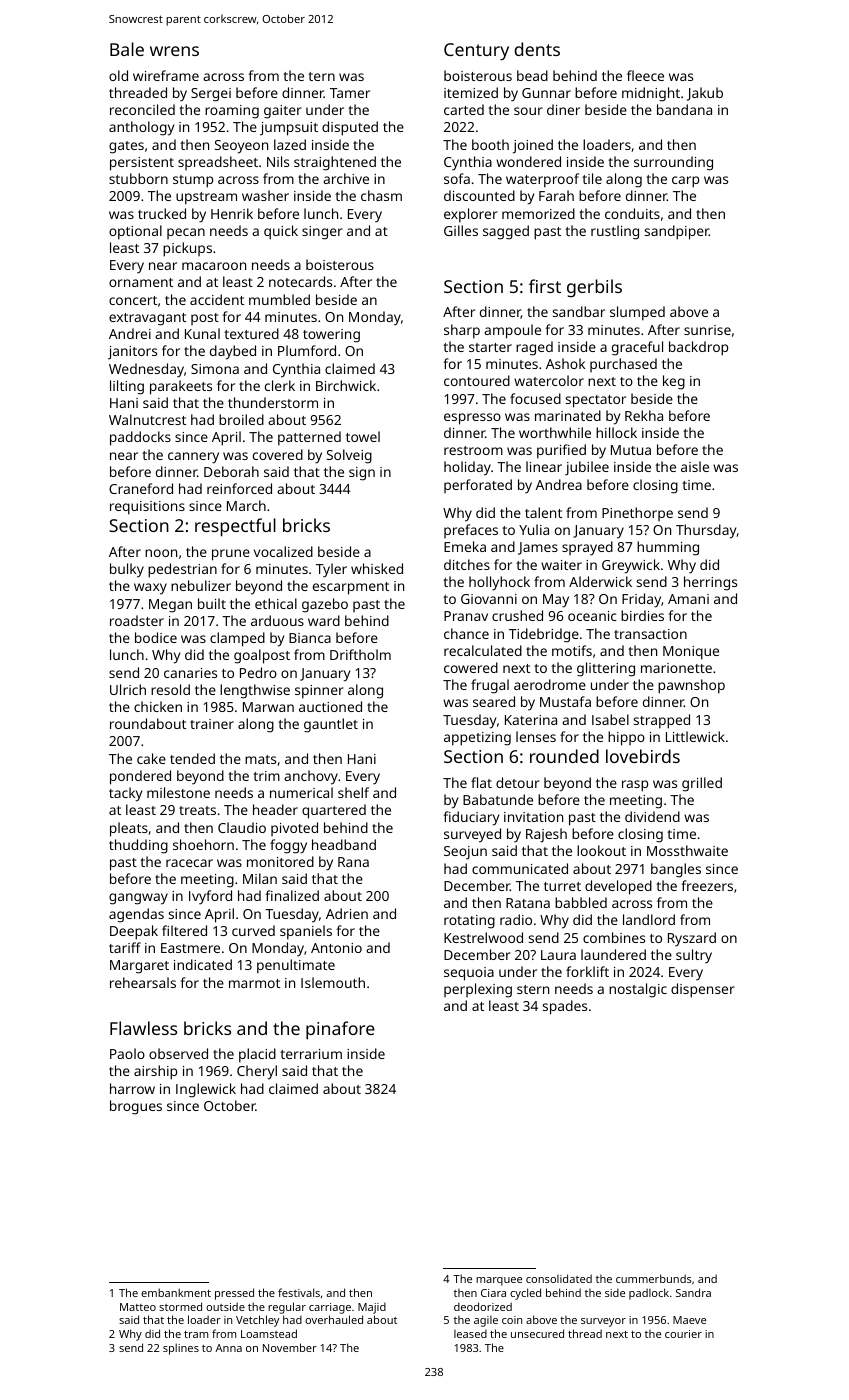 This screenshot has width=849, height=1400. What do you see at coordinates (143, 1028) in the screenshot?
I see `Flawless` at bounding box center [143, 1028].
